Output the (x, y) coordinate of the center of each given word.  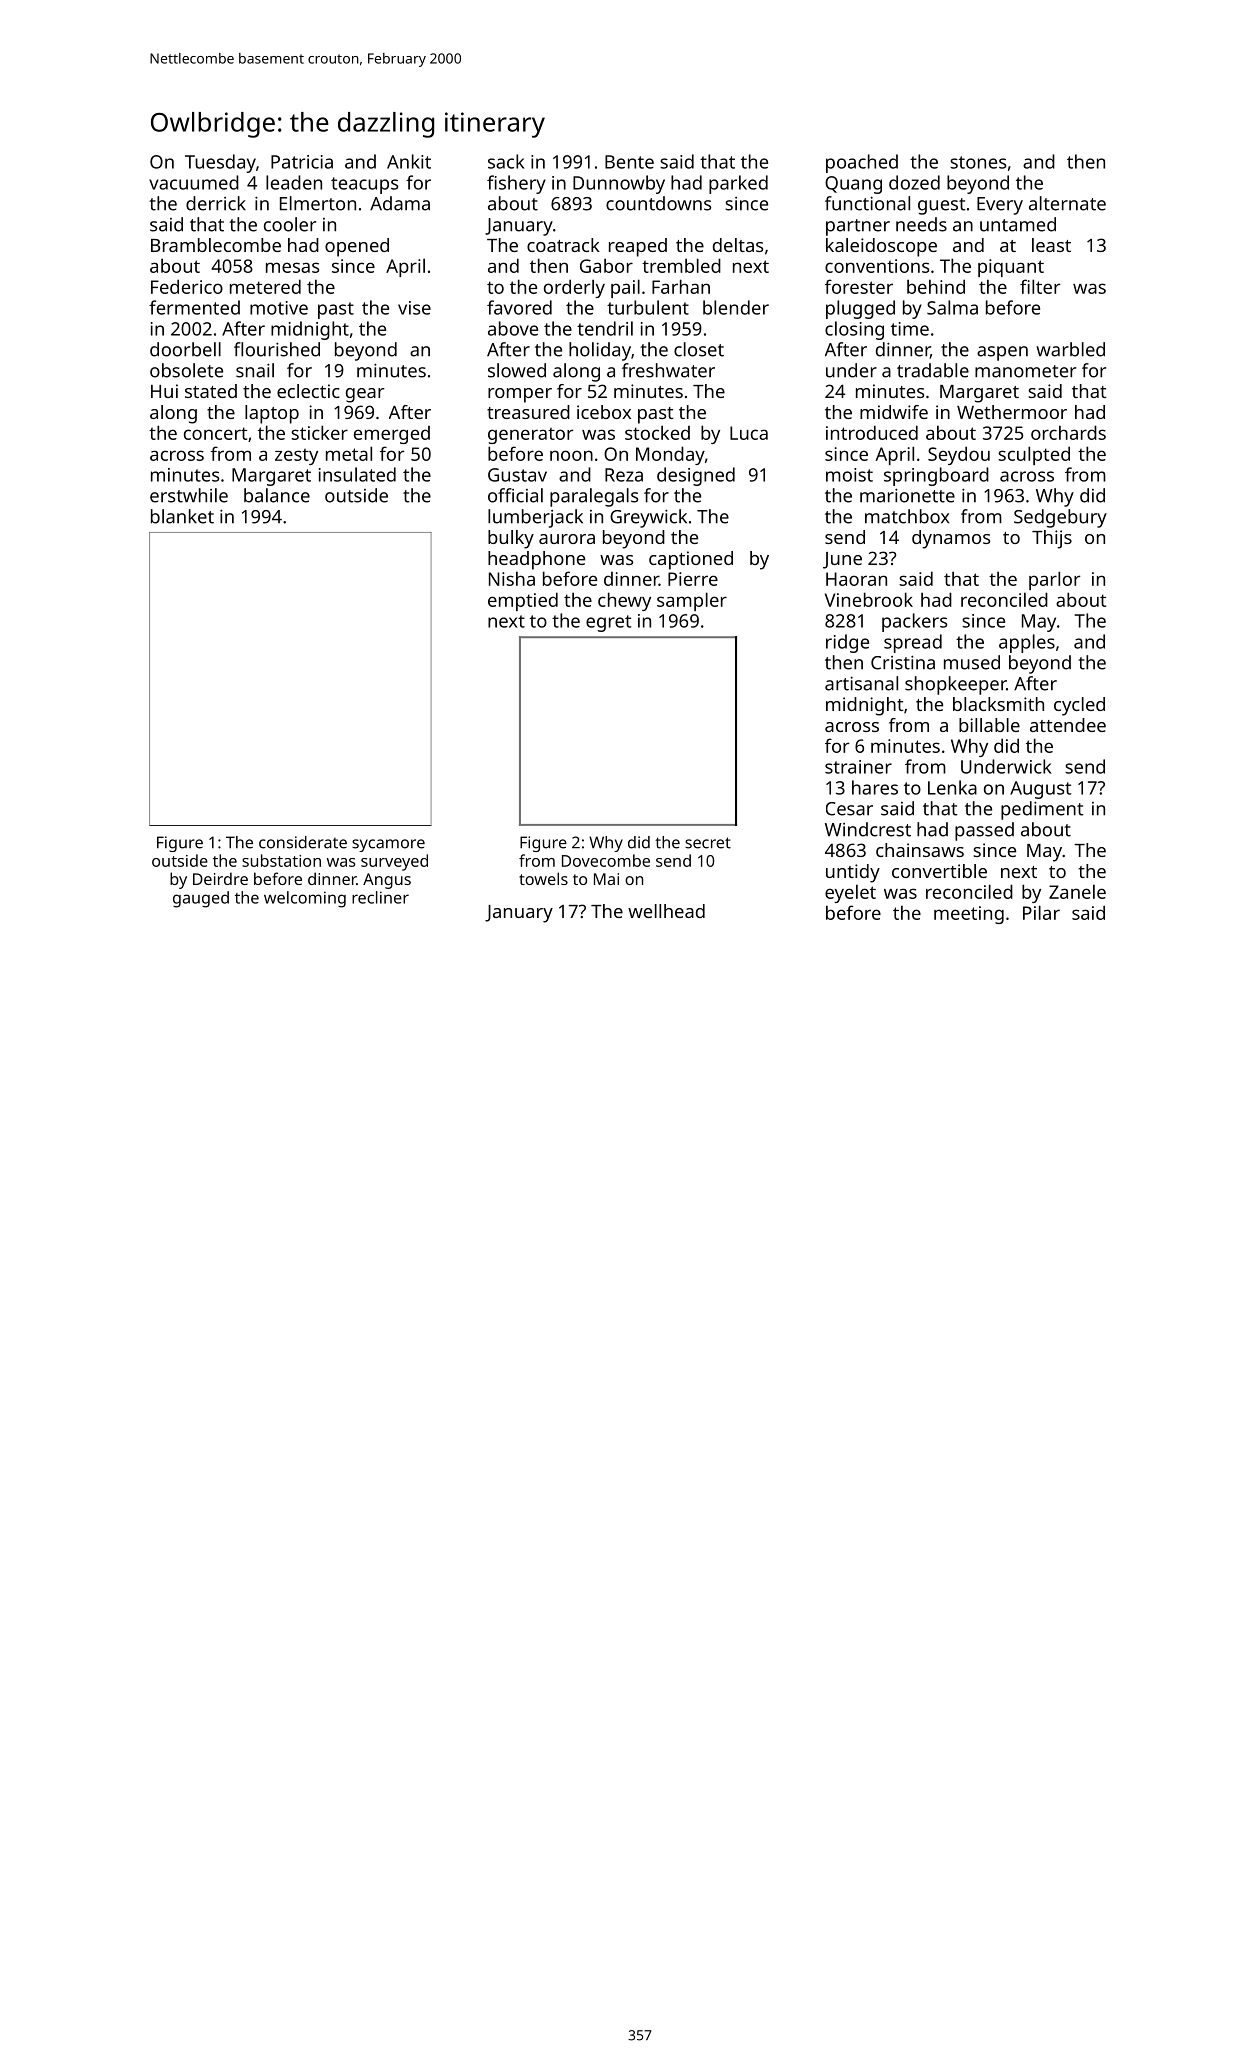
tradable (933, 370)
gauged (201, 899)
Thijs (1052, 539)
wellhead (666, 911)
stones (978, 162)
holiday (600, 351)
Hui (164, 391)
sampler (692, 601)
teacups (364, 185)
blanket (182, 516)
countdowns (658, 203)
